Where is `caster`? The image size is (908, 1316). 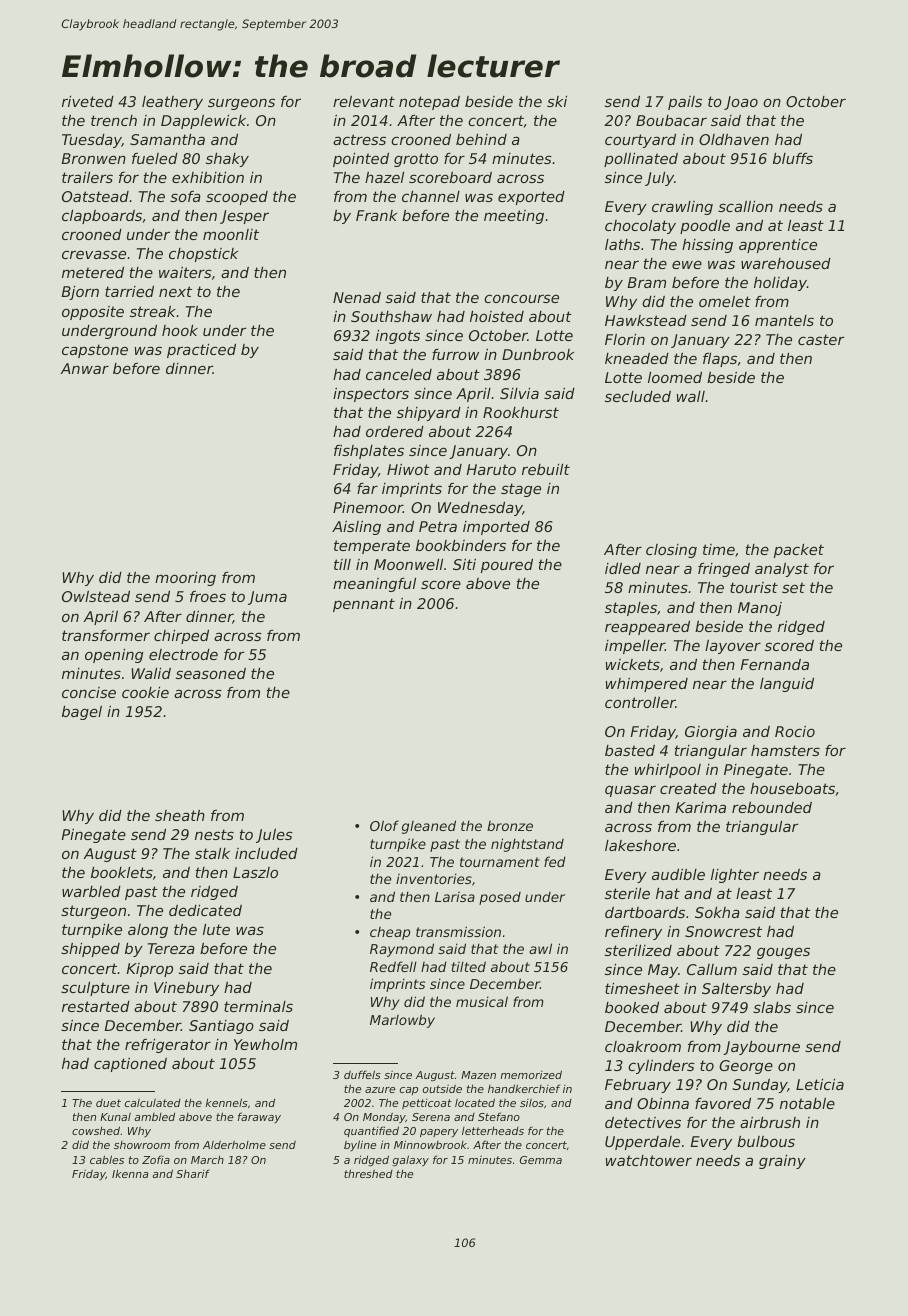
caster is located at coordinates (821, 339).
